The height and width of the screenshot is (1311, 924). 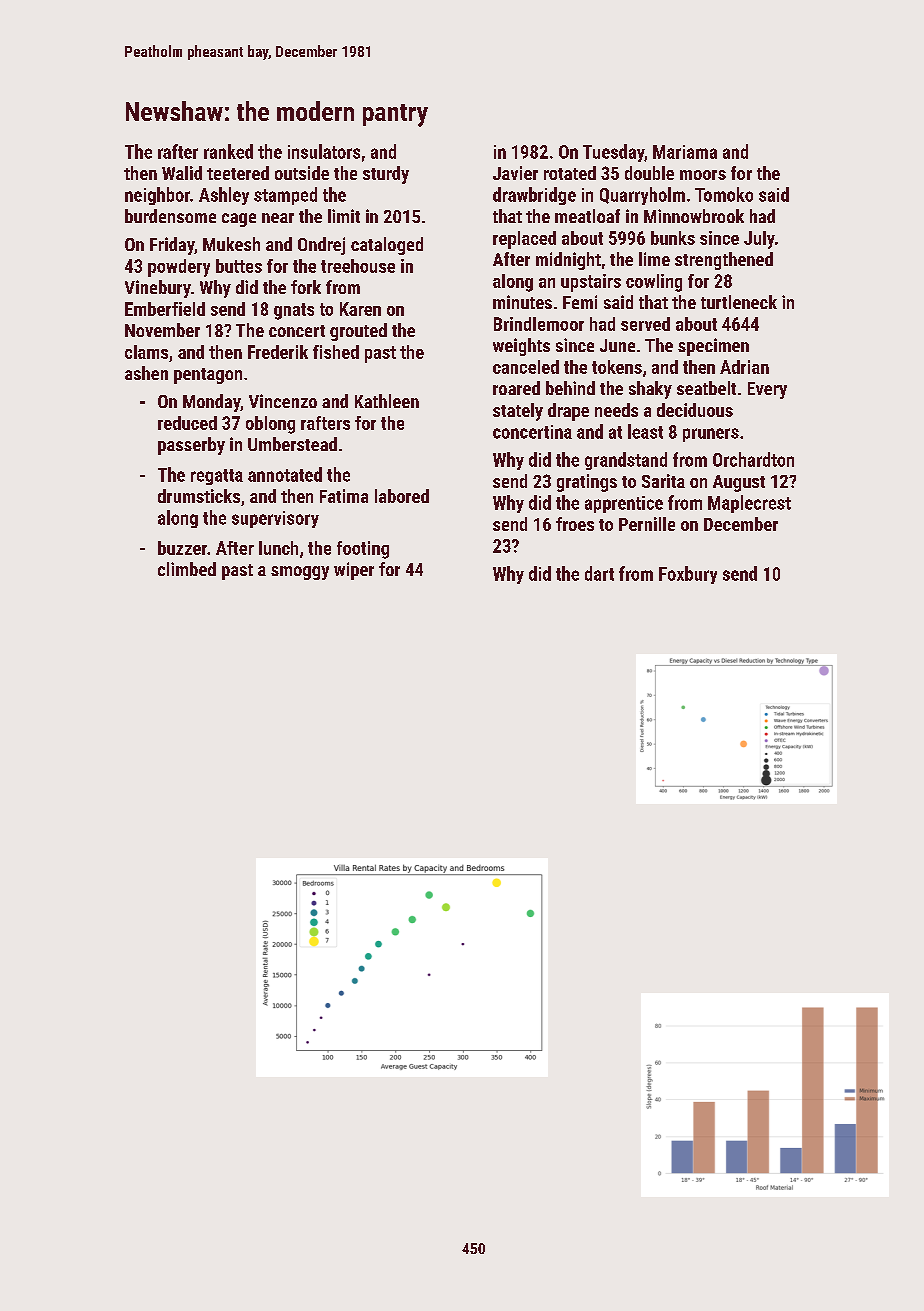 I want to click on Kathleen, so click(x=387, y=401).
